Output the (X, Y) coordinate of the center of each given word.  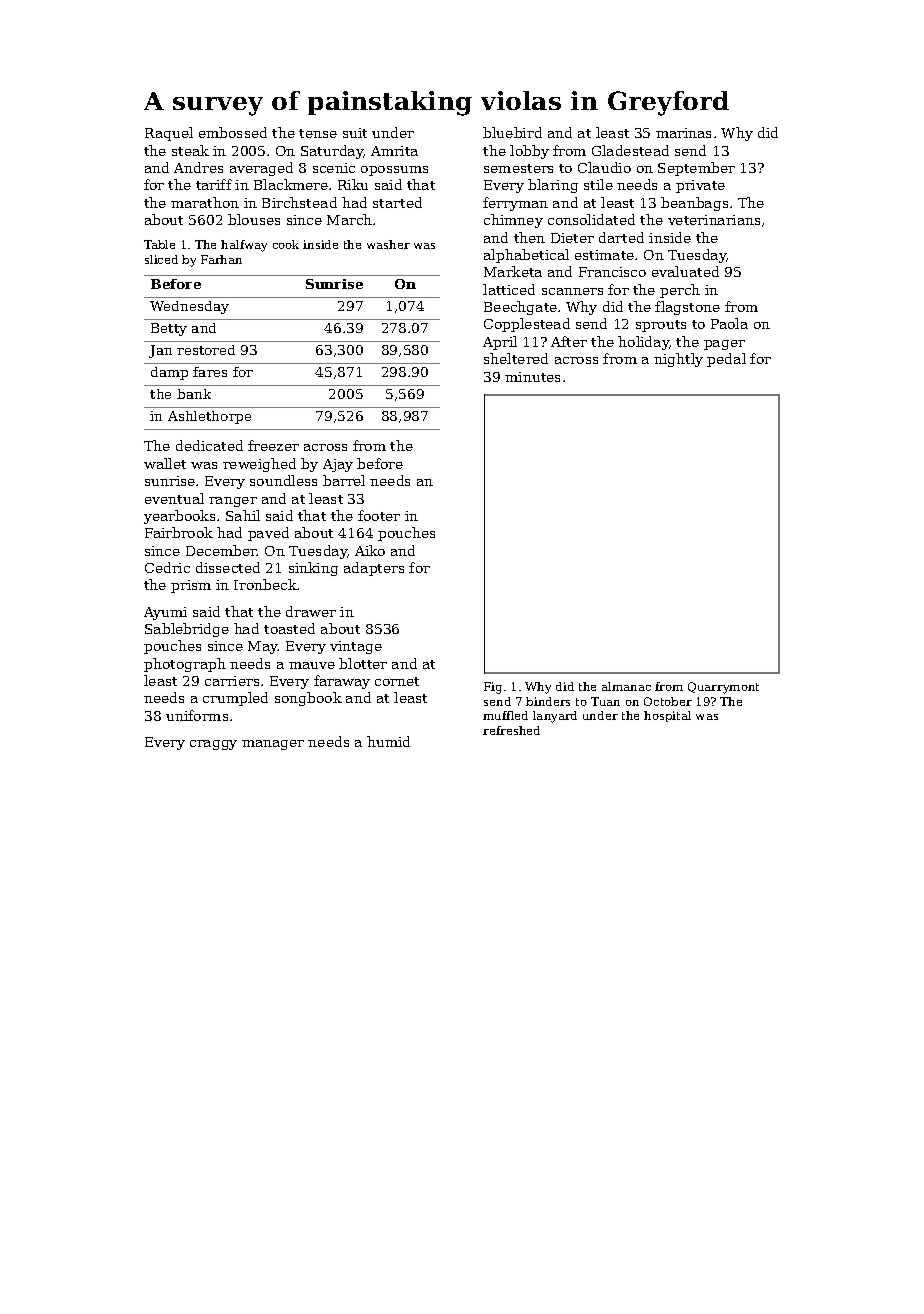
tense (318, 133)
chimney (513, 221)
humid (388, 741)
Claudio (604, 167)
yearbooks (179, 517)
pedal (726, 360)
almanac (626, 686)
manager (273, 745)
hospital (667, 716)
